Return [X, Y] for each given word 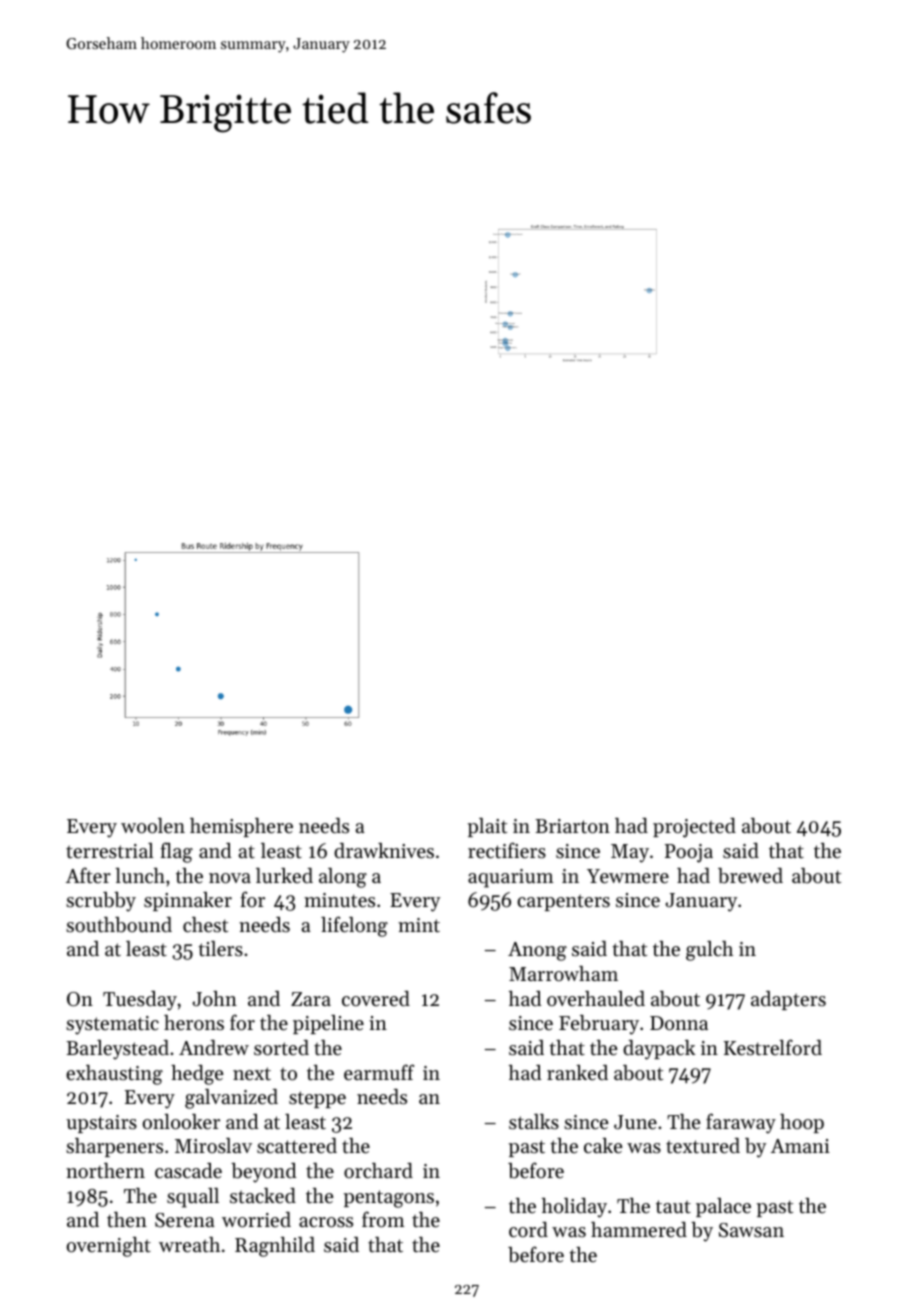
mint [419, 925]
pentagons [389, 1199]
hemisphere [241, 827]
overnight [109, 1247]
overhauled [596, 999]
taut [673, 1207]
